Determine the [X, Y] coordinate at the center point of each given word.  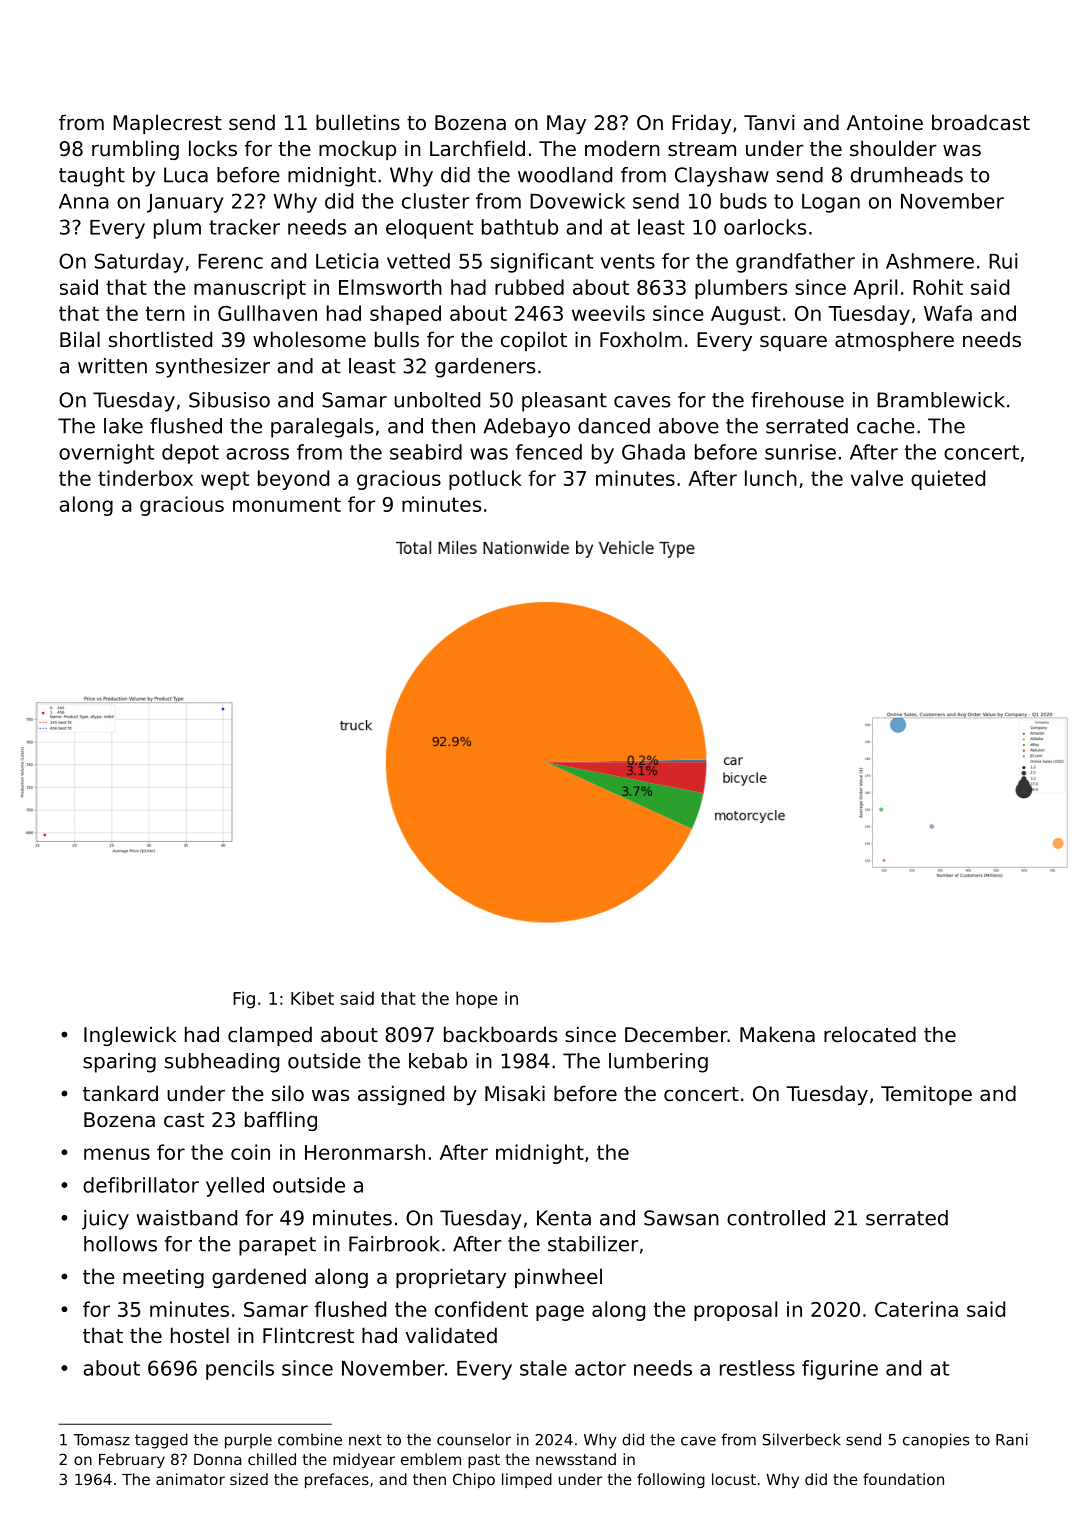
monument [287, 504]
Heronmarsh [365, 1152]
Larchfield [477, 148]
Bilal [80, 339]
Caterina [916, 1309]
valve [877, 478]
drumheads [907, 175]
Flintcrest [308, 1335]
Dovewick [577, 201]
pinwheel [558, 1278]
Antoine [885, 122]
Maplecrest [167, 124]
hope [476, 1000]
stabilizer [593, 1244]
